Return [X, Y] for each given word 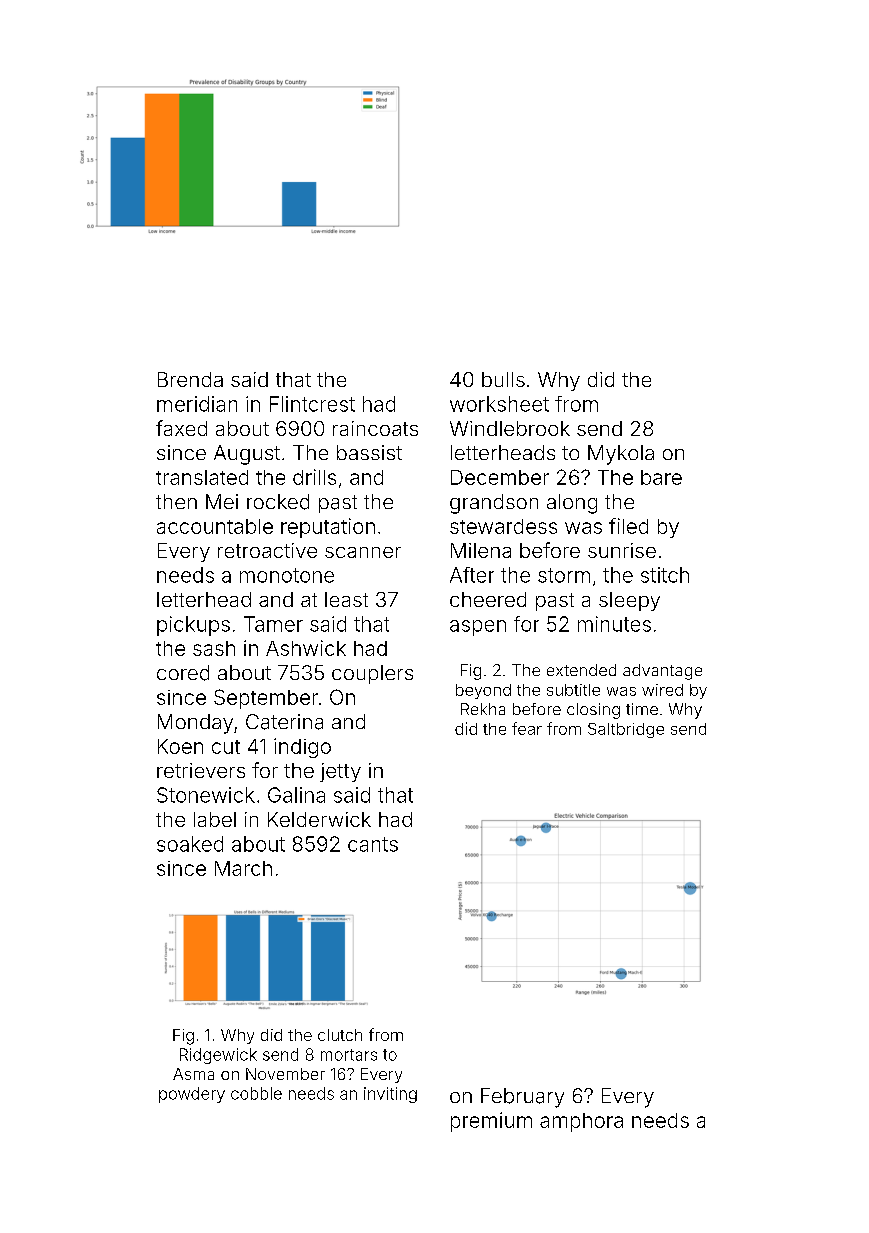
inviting [390, 1095]
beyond [483, 691]
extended [581, 670]
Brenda [190, 379]
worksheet [499, 404]
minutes [614, 624]
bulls [503, 379]
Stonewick [206, 795]
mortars [349, 1055]
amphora [581, 1122]
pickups [193, 626]
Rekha [483, 709]
